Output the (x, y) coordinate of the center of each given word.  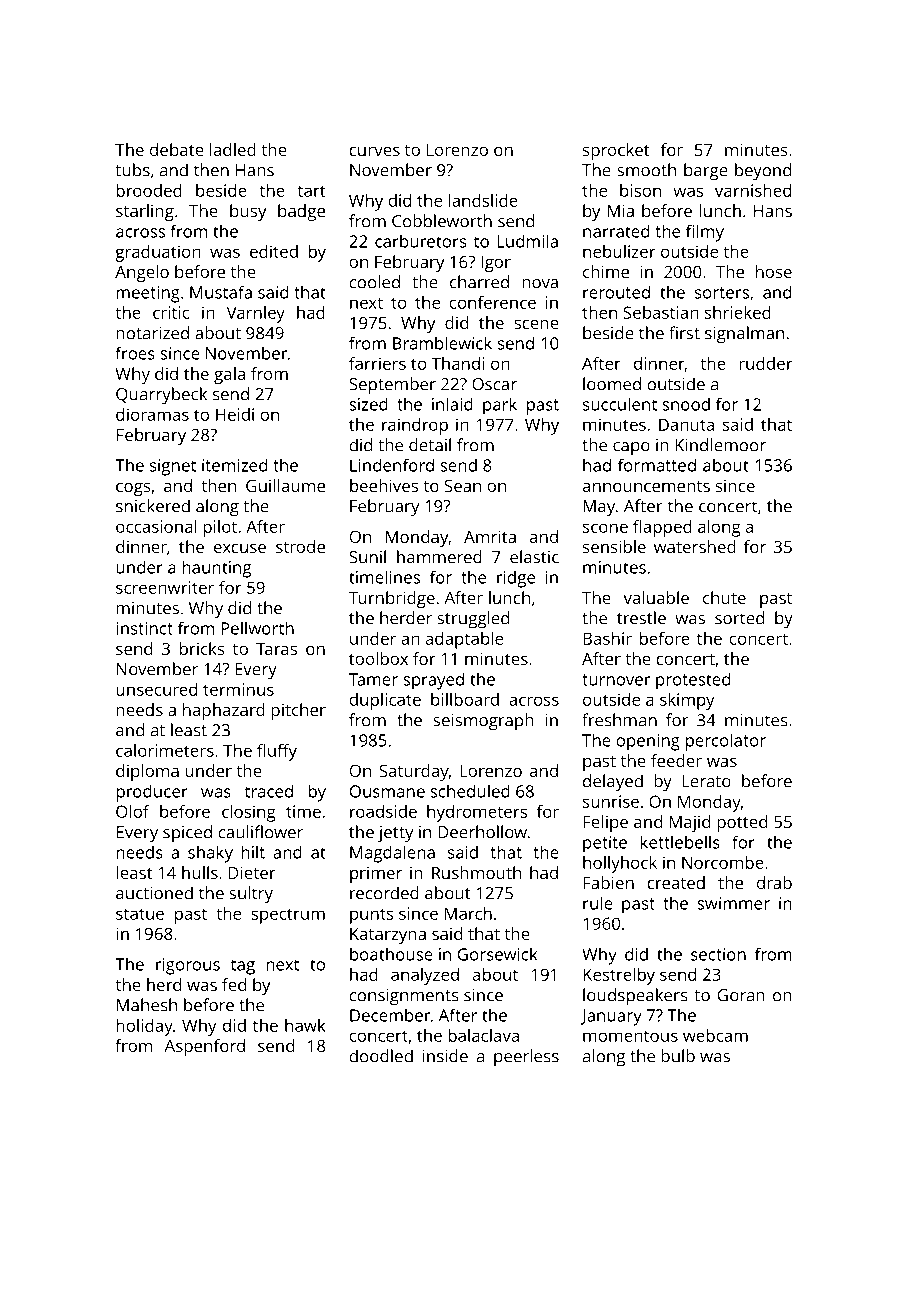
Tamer (373, 679)
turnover (616, 680)
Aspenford (204, 1047)
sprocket (616, 151)
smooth (646, 170)
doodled (381, 1056)
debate (177, 149)
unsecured (156, 689)
